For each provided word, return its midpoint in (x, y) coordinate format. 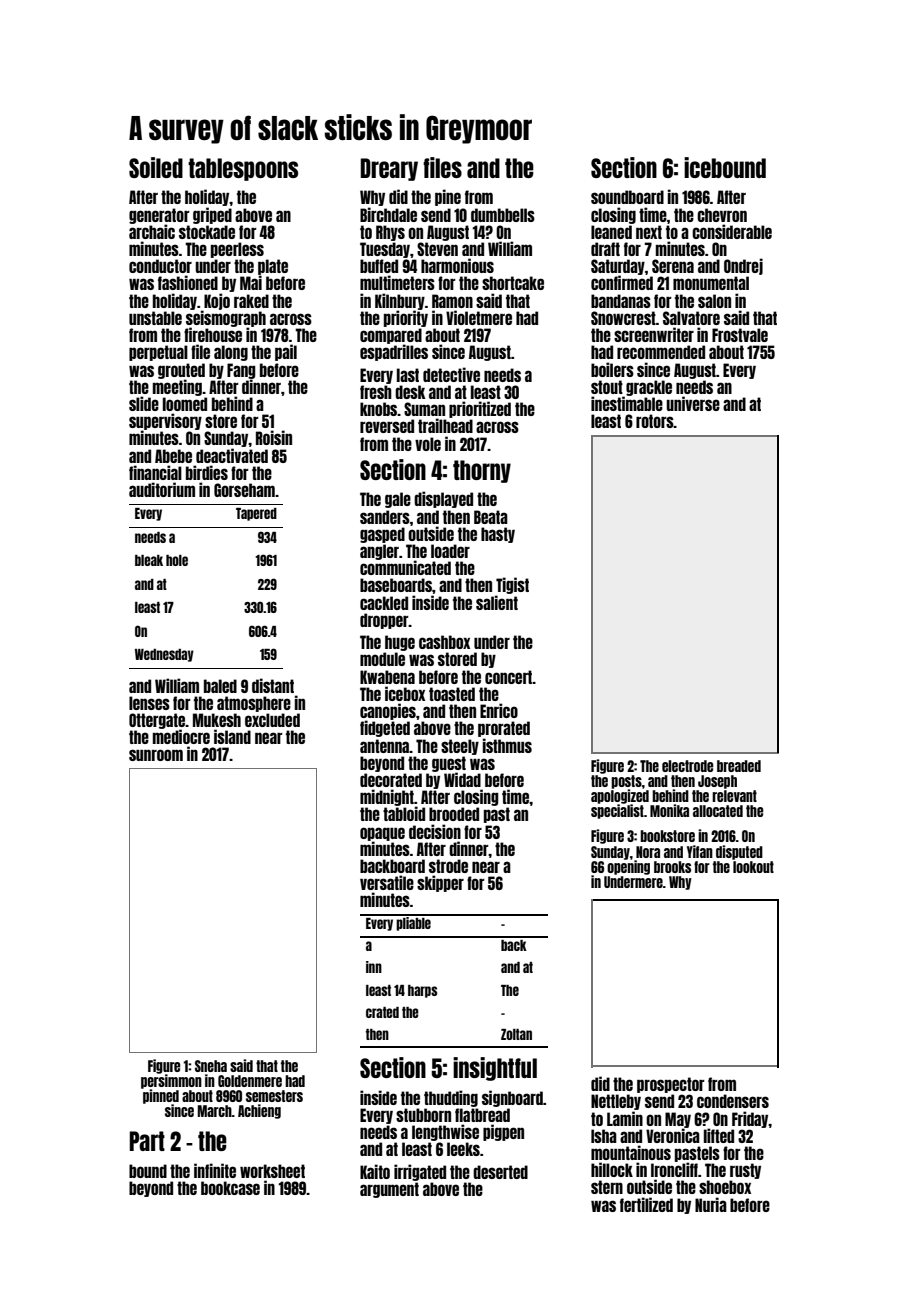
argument (389, 1190)
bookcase (230, 1188)
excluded (272, 720)
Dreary (389, 169)
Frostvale (740, 335)
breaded (739, 766)
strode (448, 866)
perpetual (158, 353)
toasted (452, 694)
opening (628, 867)
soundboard (627, 197)
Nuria (711, 1204)
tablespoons (243, 169)
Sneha (211, 1066)
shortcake (513, 283)
